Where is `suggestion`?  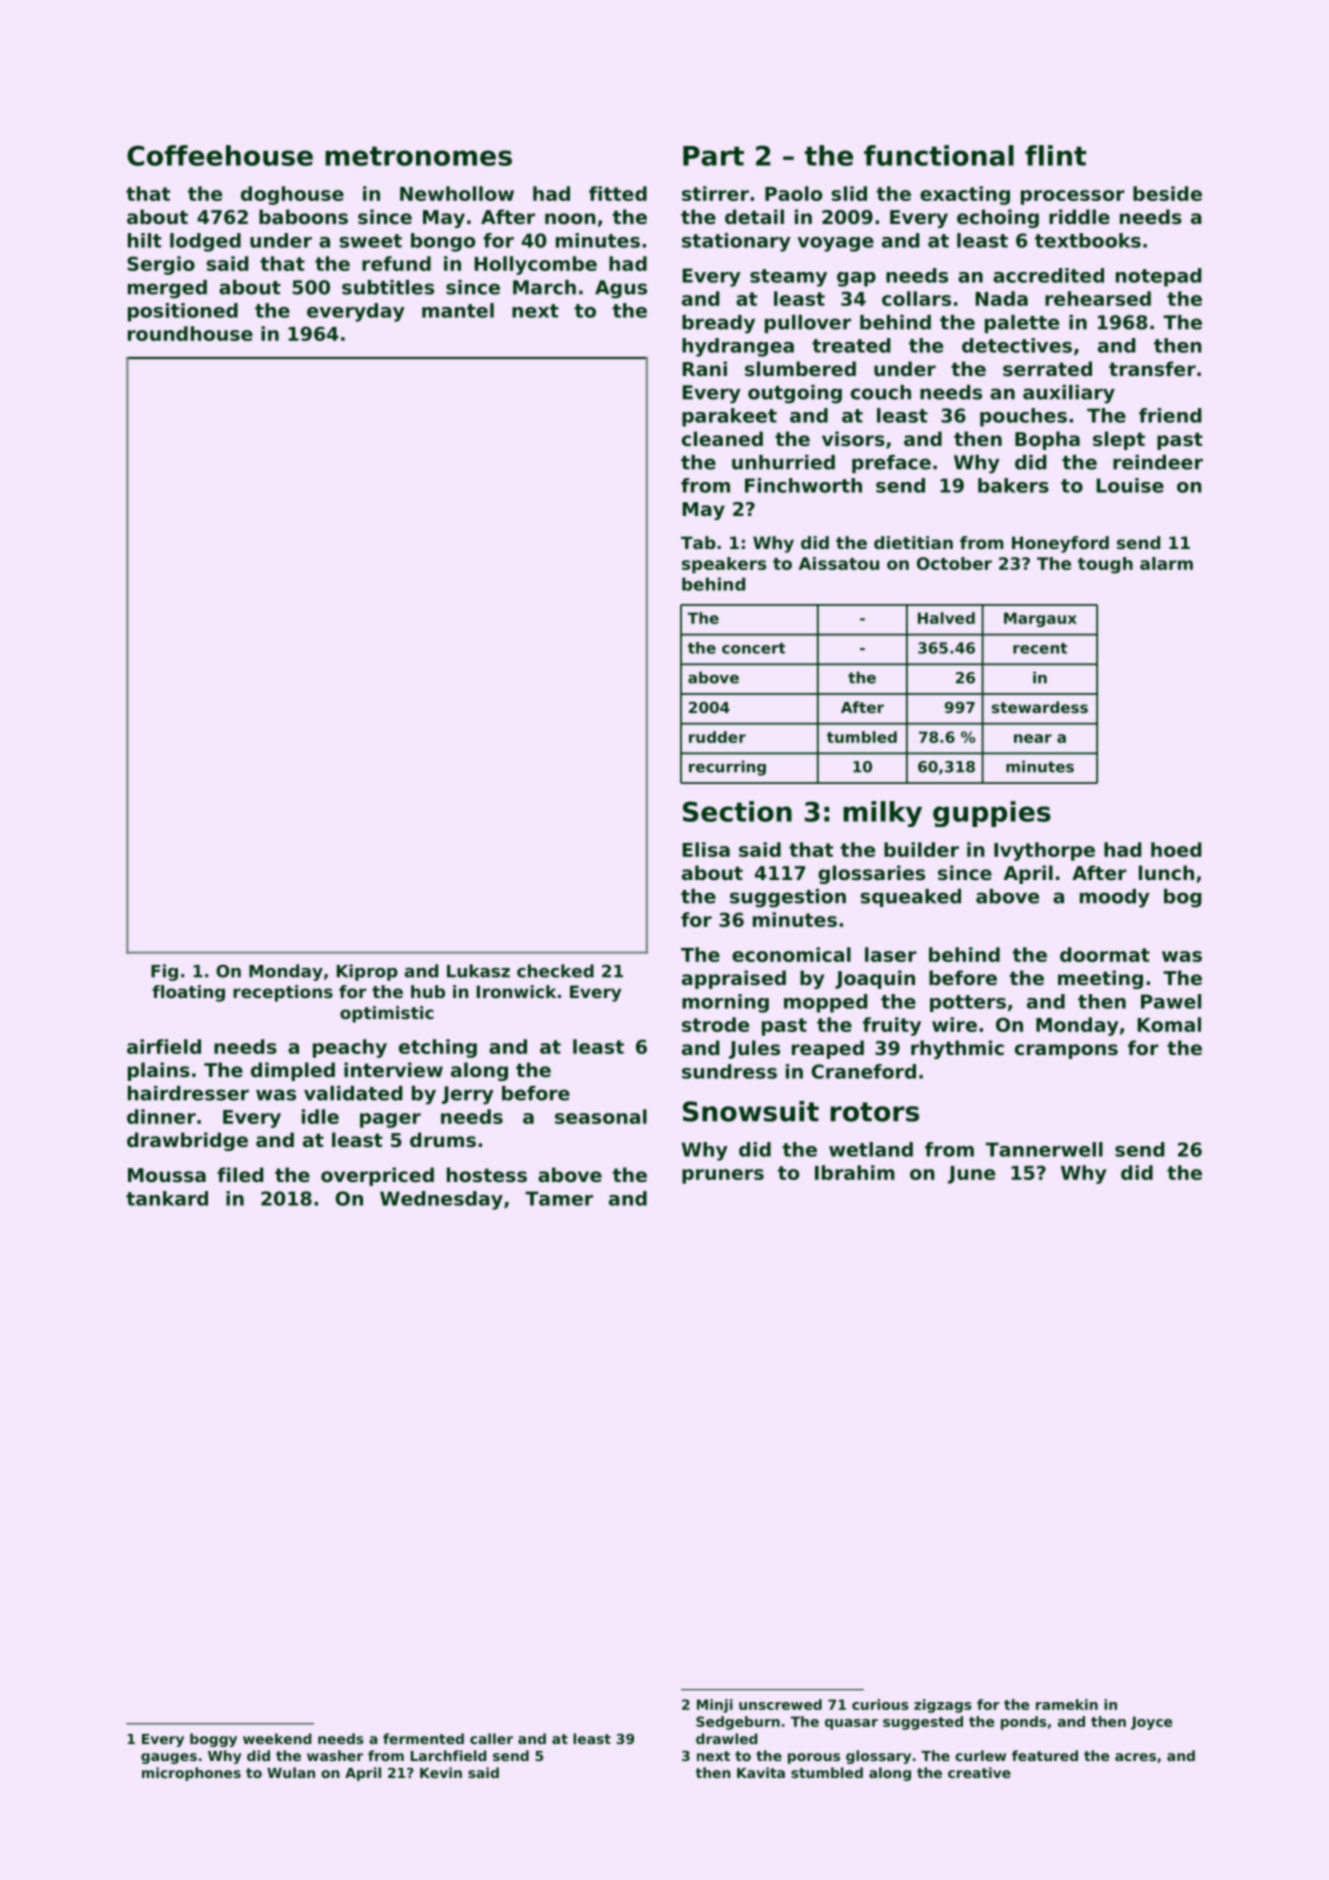
suggestion is located at coordinates (788, 898).
